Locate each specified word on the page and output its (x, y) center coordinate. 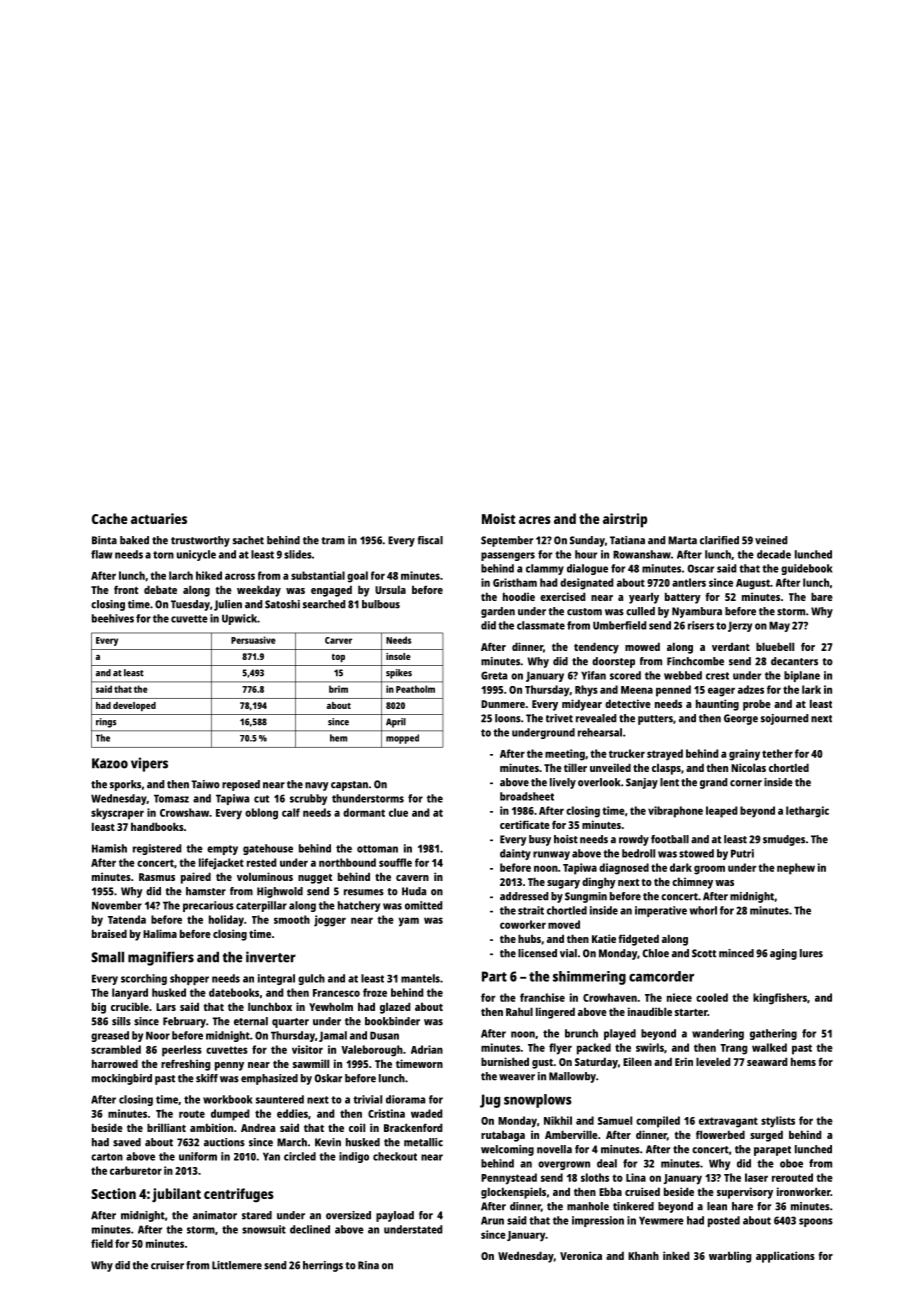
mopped (402, 739)
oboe (791, 1163)
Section (113, 1193)
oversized (348, 1215)
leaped (721, 812)
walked (769, 1047)
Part (494, 976)
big (99, 1008)
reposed (241, 785)
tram (333, 541)
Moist (499, 518)
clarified (719, 540)
